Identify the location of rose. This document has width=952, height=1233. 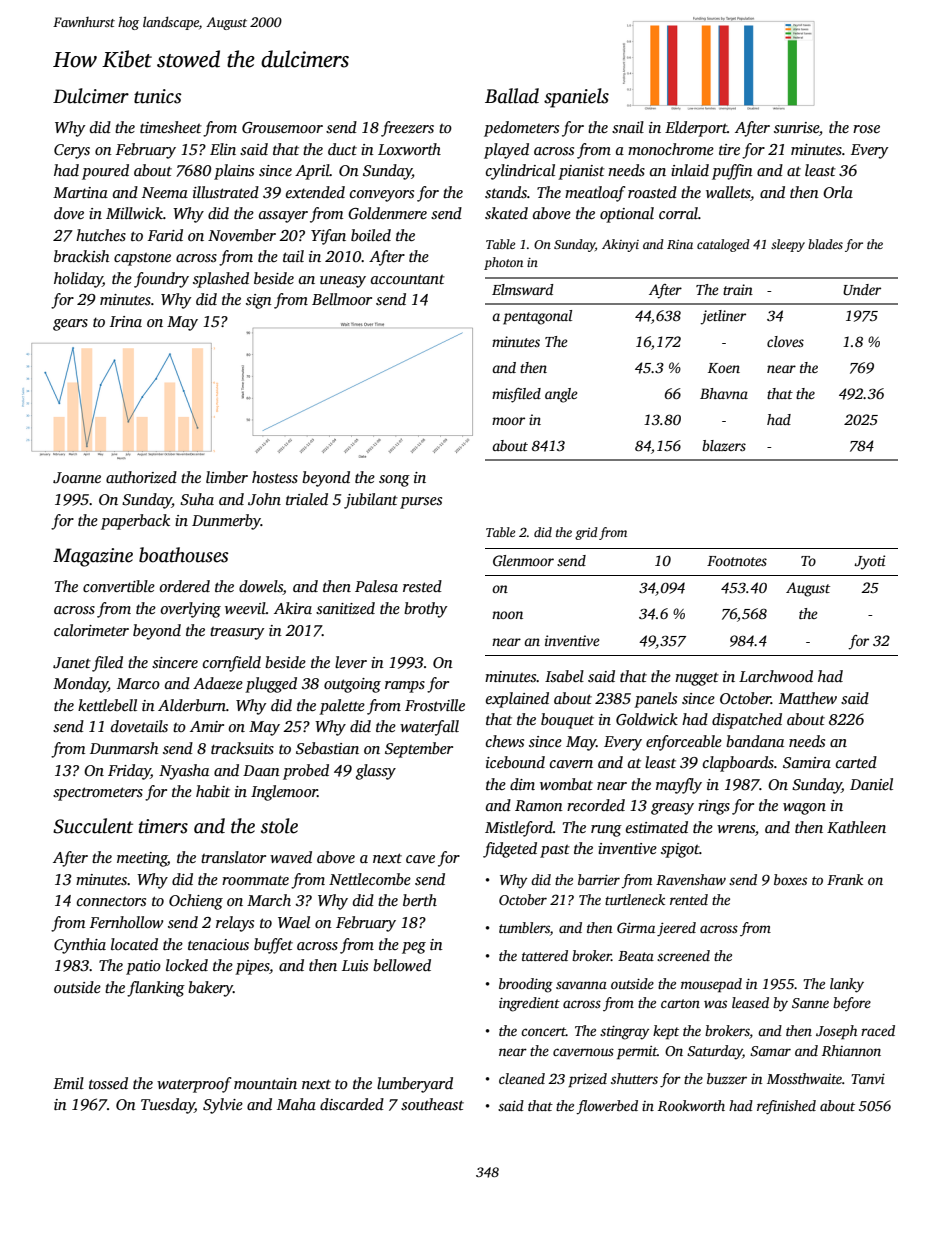
(866, 129).
